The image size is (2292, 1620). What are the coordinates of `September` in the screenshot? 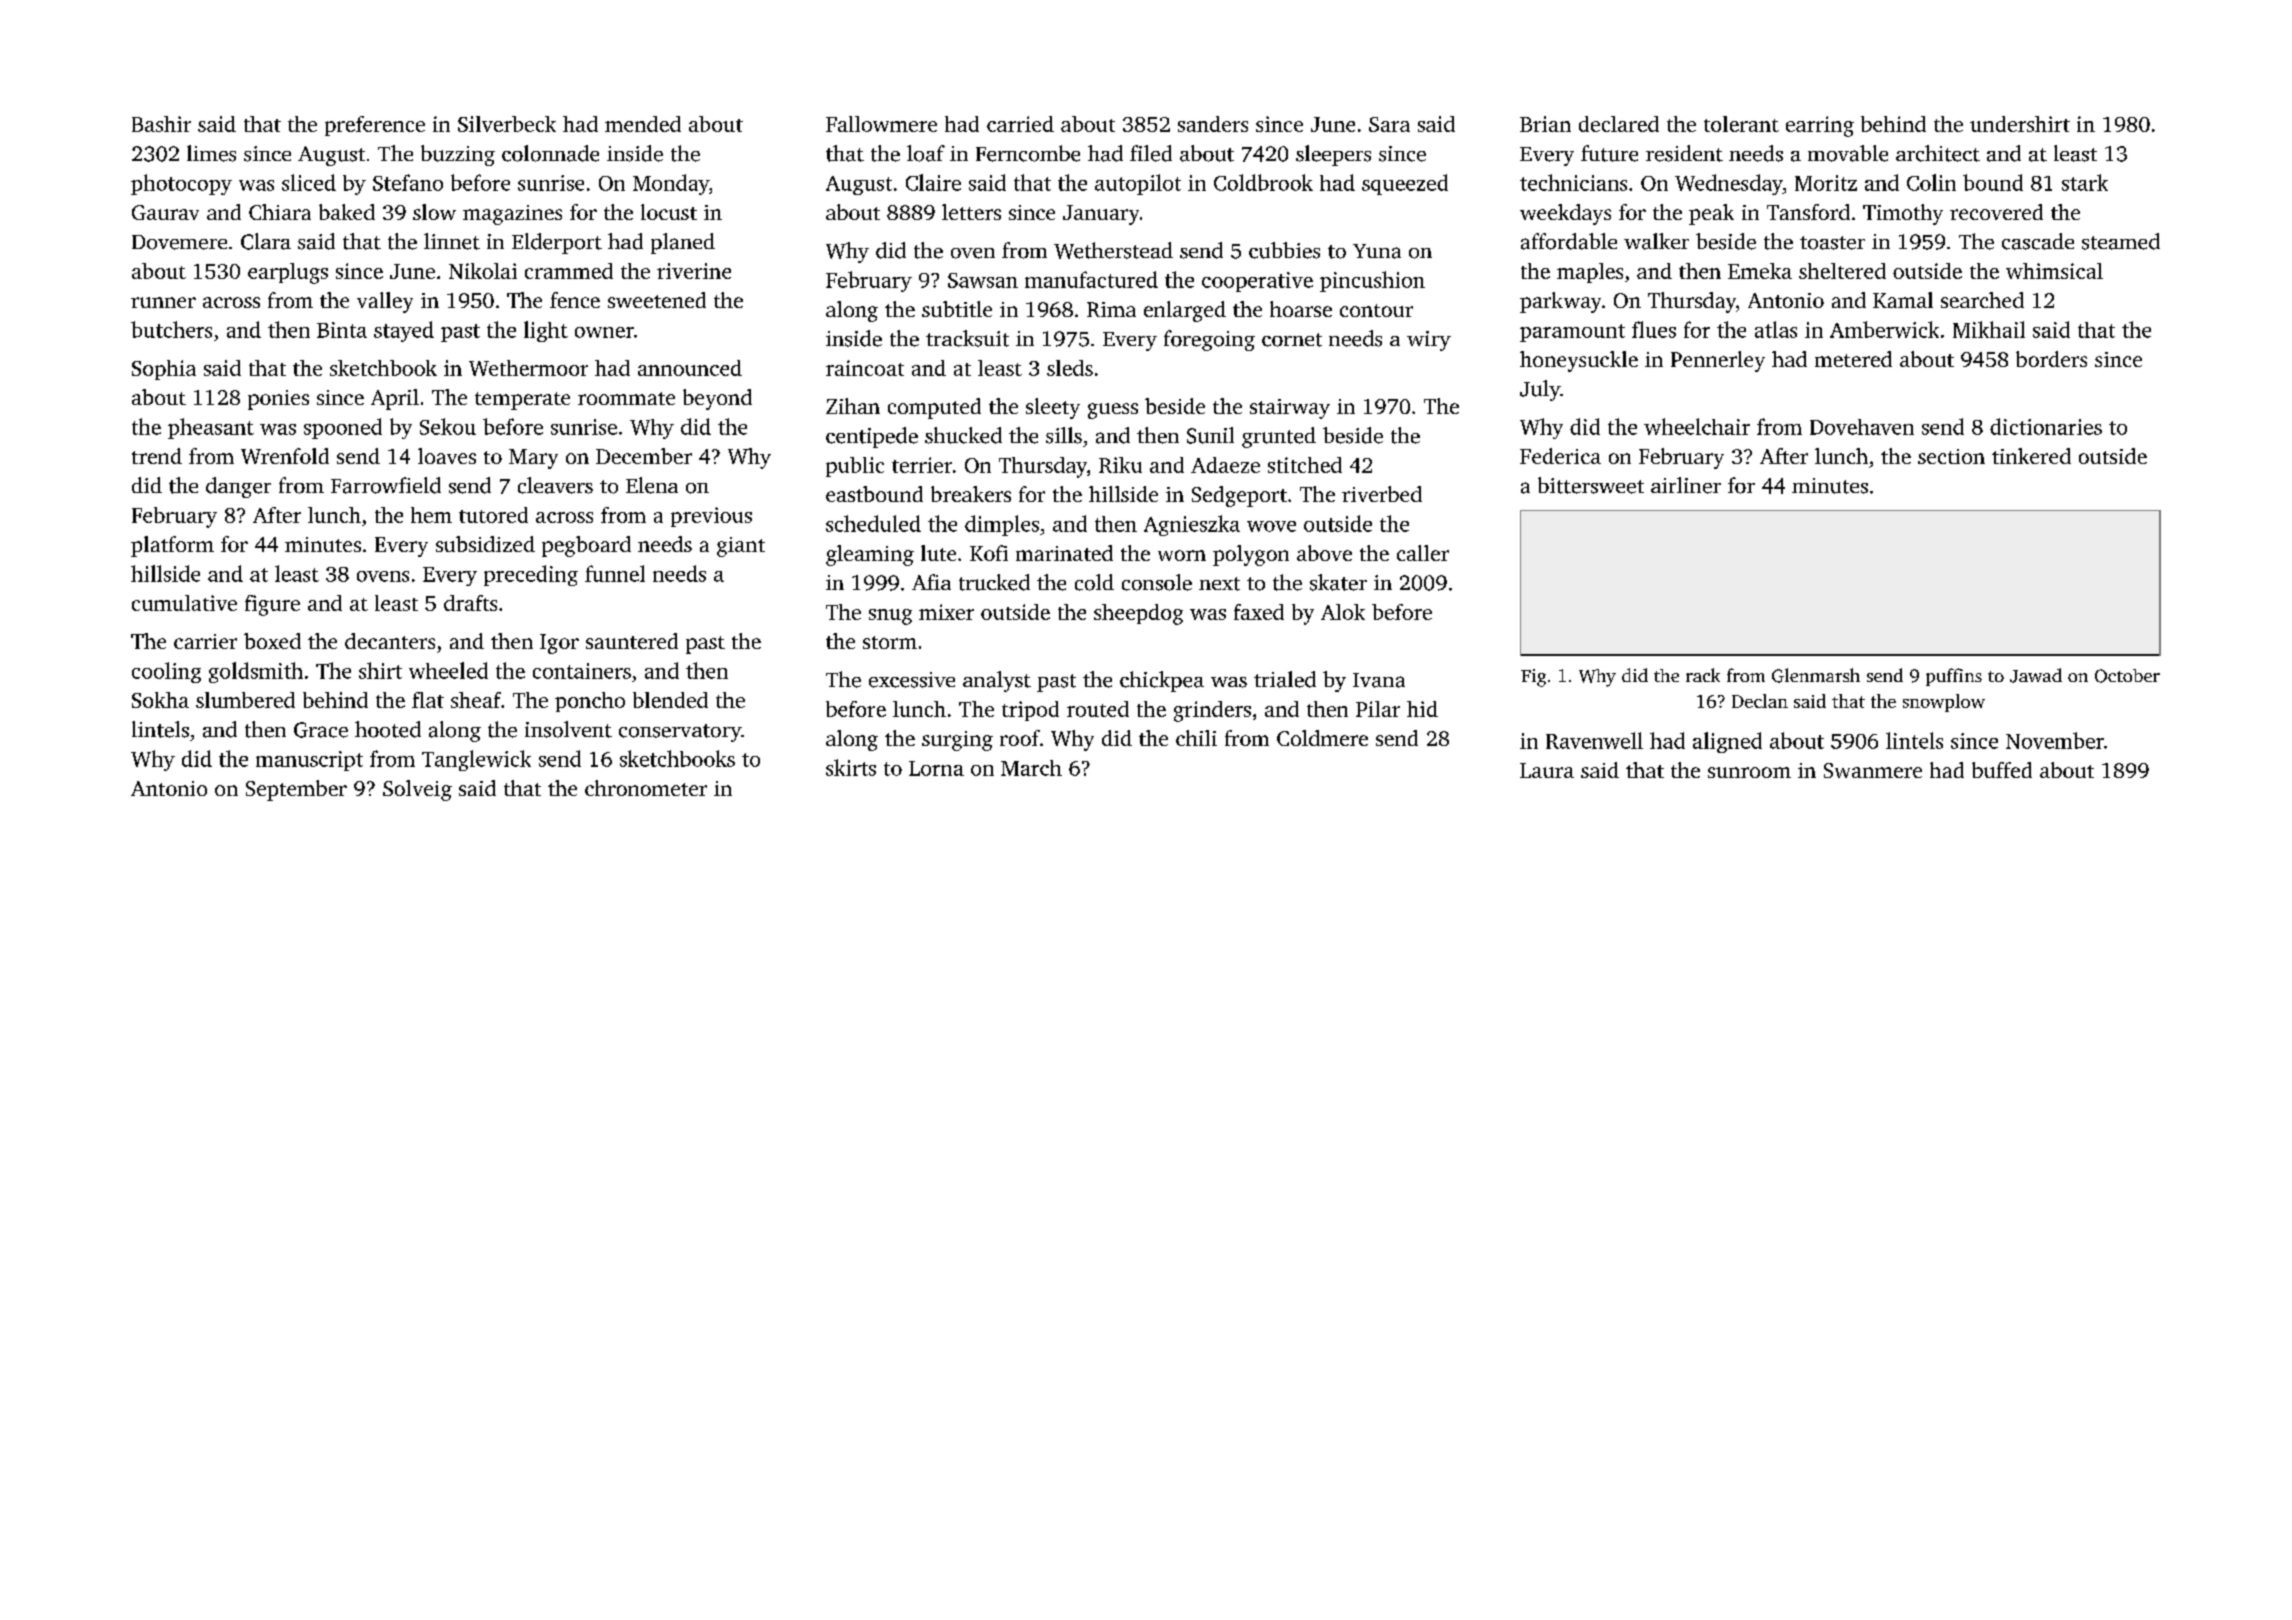 It's located at (296, 790).
